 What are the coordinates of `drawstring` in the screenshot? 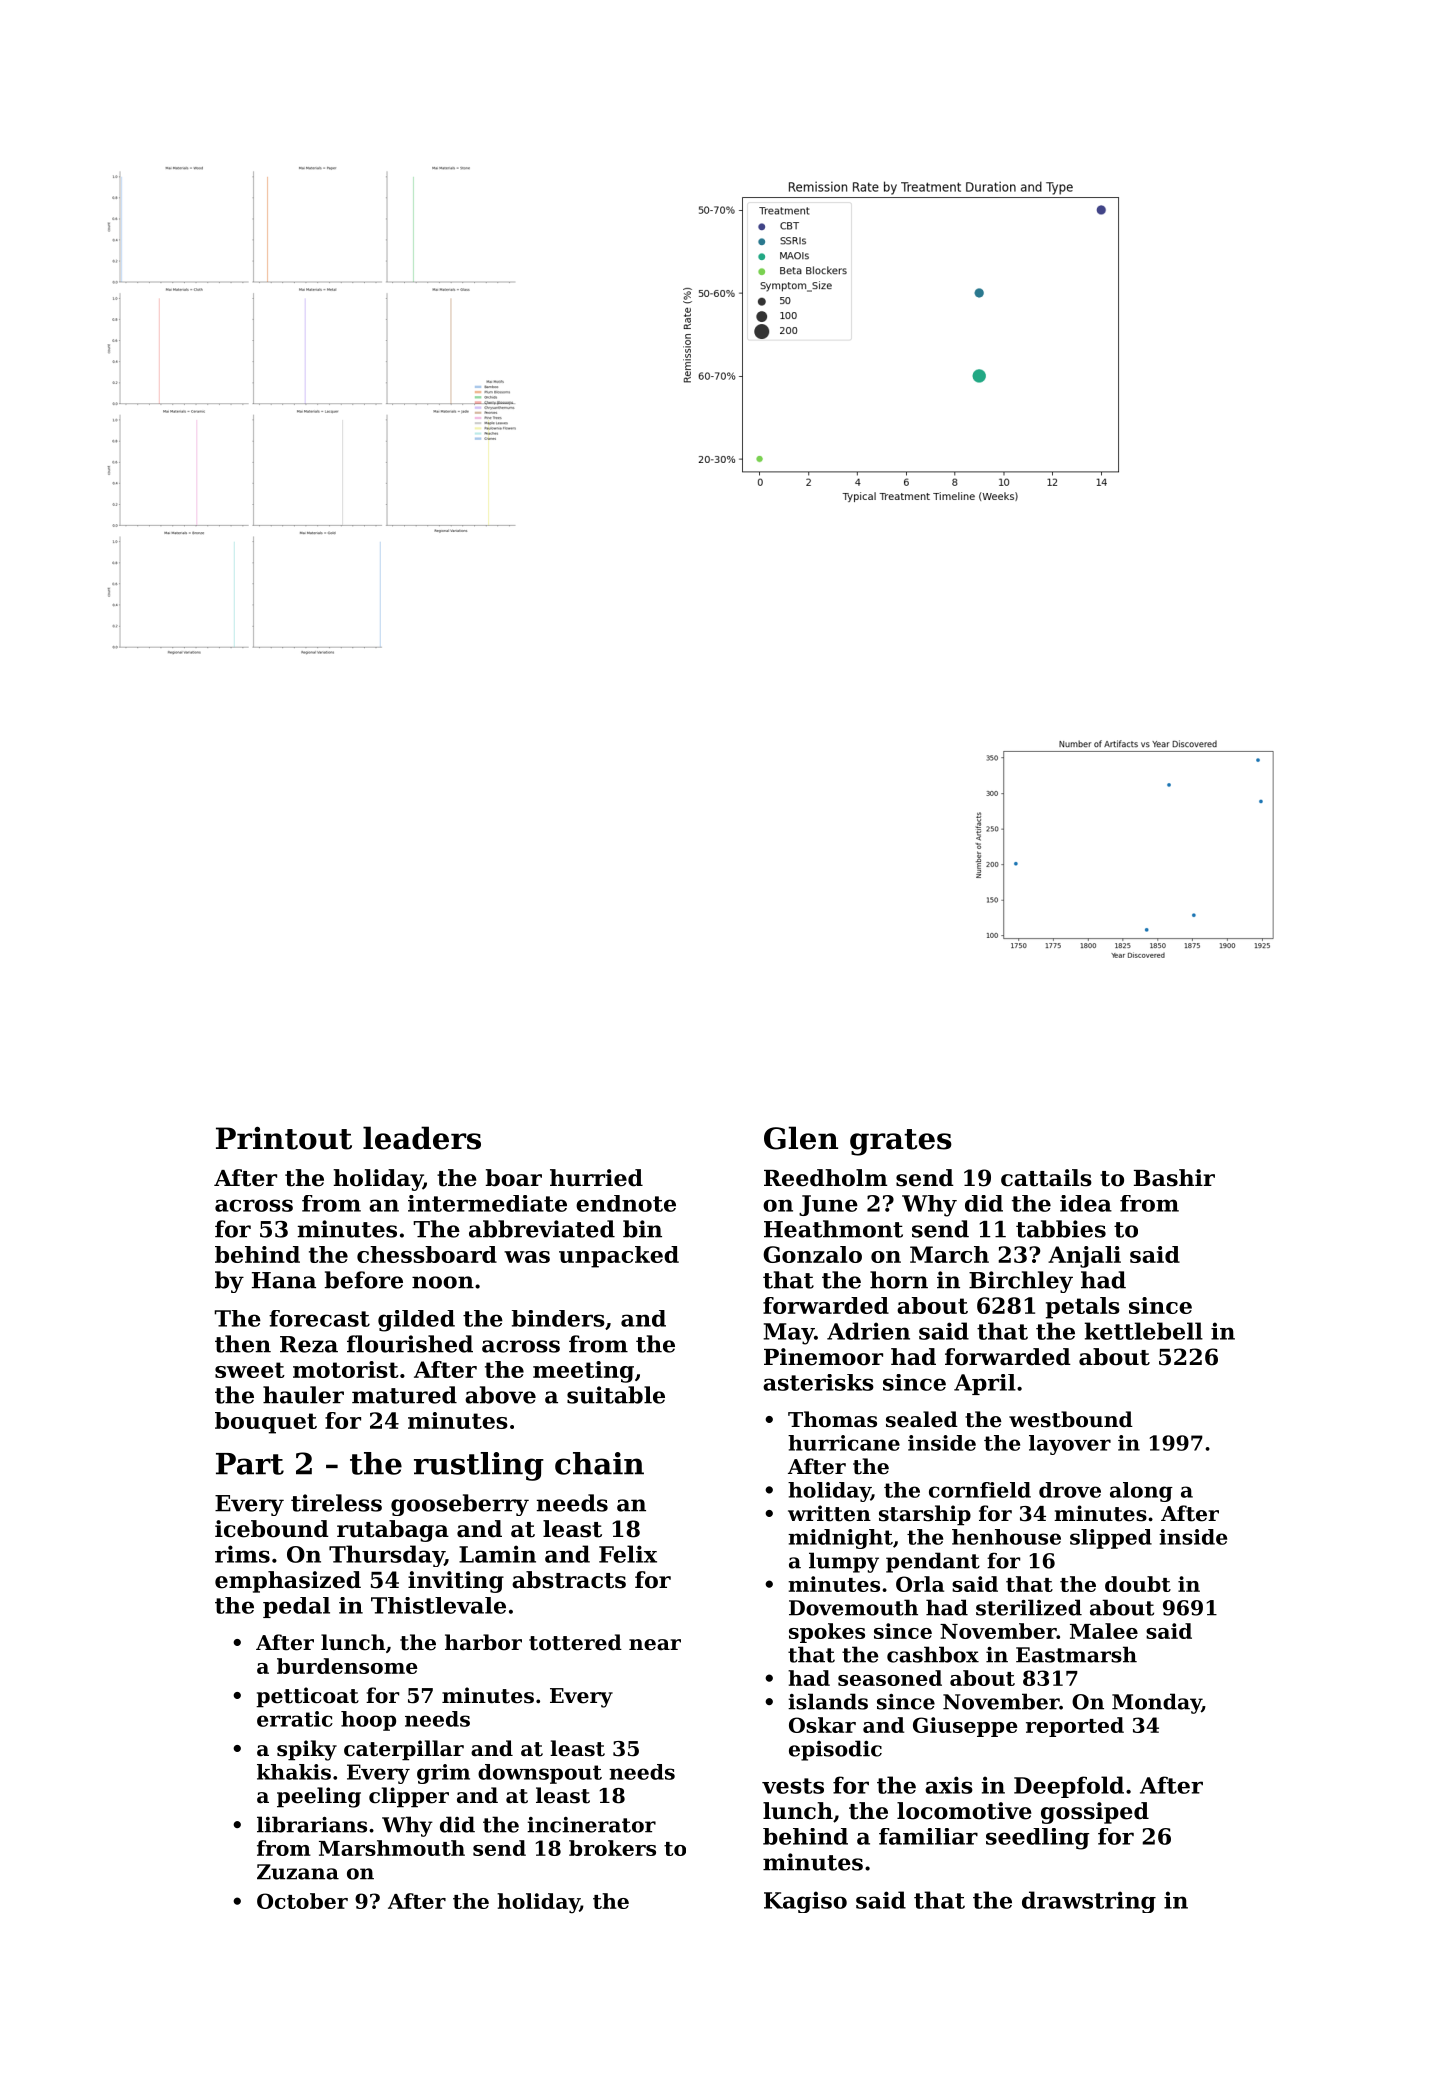 It's located at (1089, 1902).
